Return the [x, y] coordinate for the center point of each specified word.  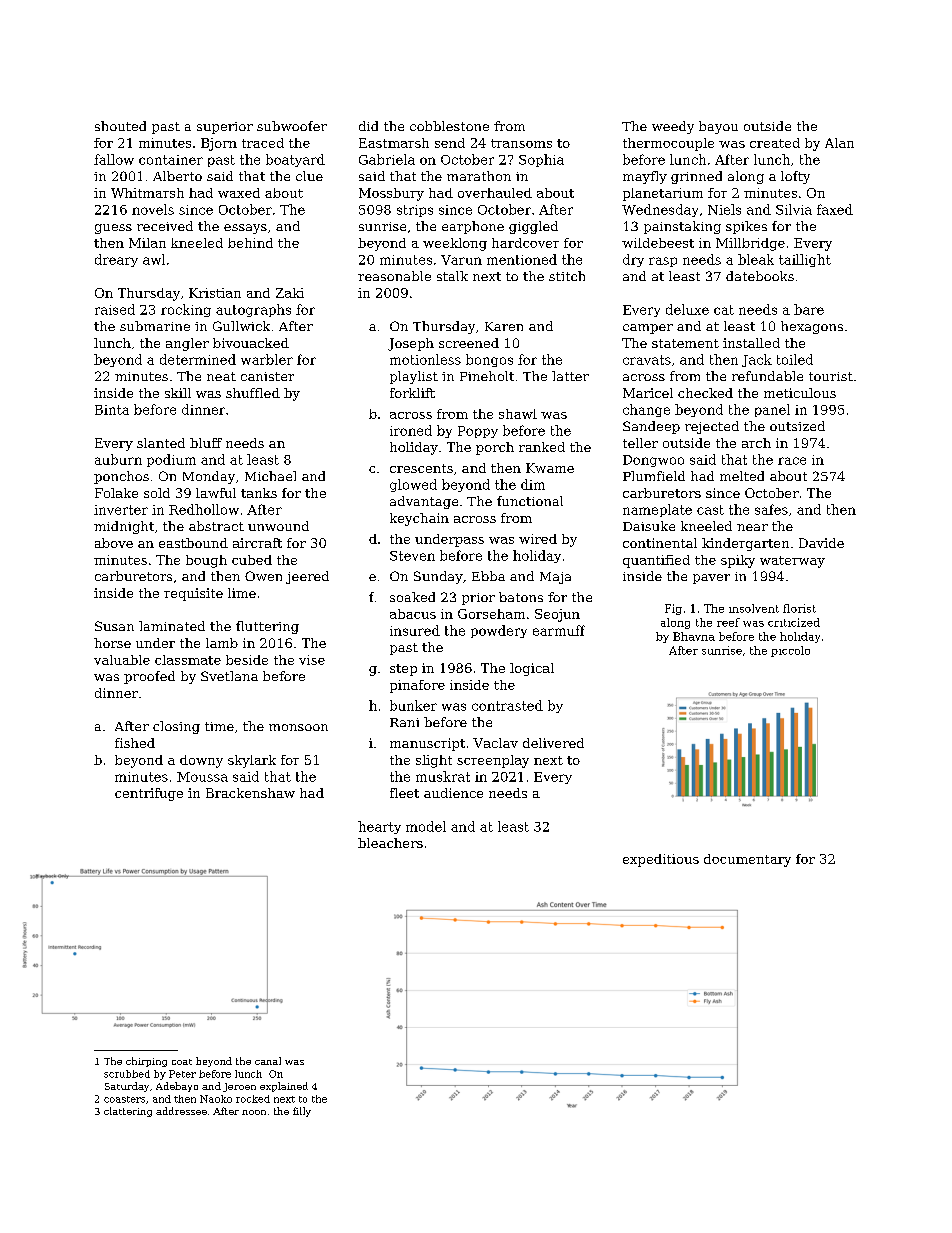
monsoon [298, 727]
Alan [839, 143]
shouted [120, 126]
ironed [411, 430]
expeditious [661, 860]
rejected [712, 427]
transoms [521, 143]
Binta [112, 410]
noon [254, 1112]
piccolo [790, 651]
